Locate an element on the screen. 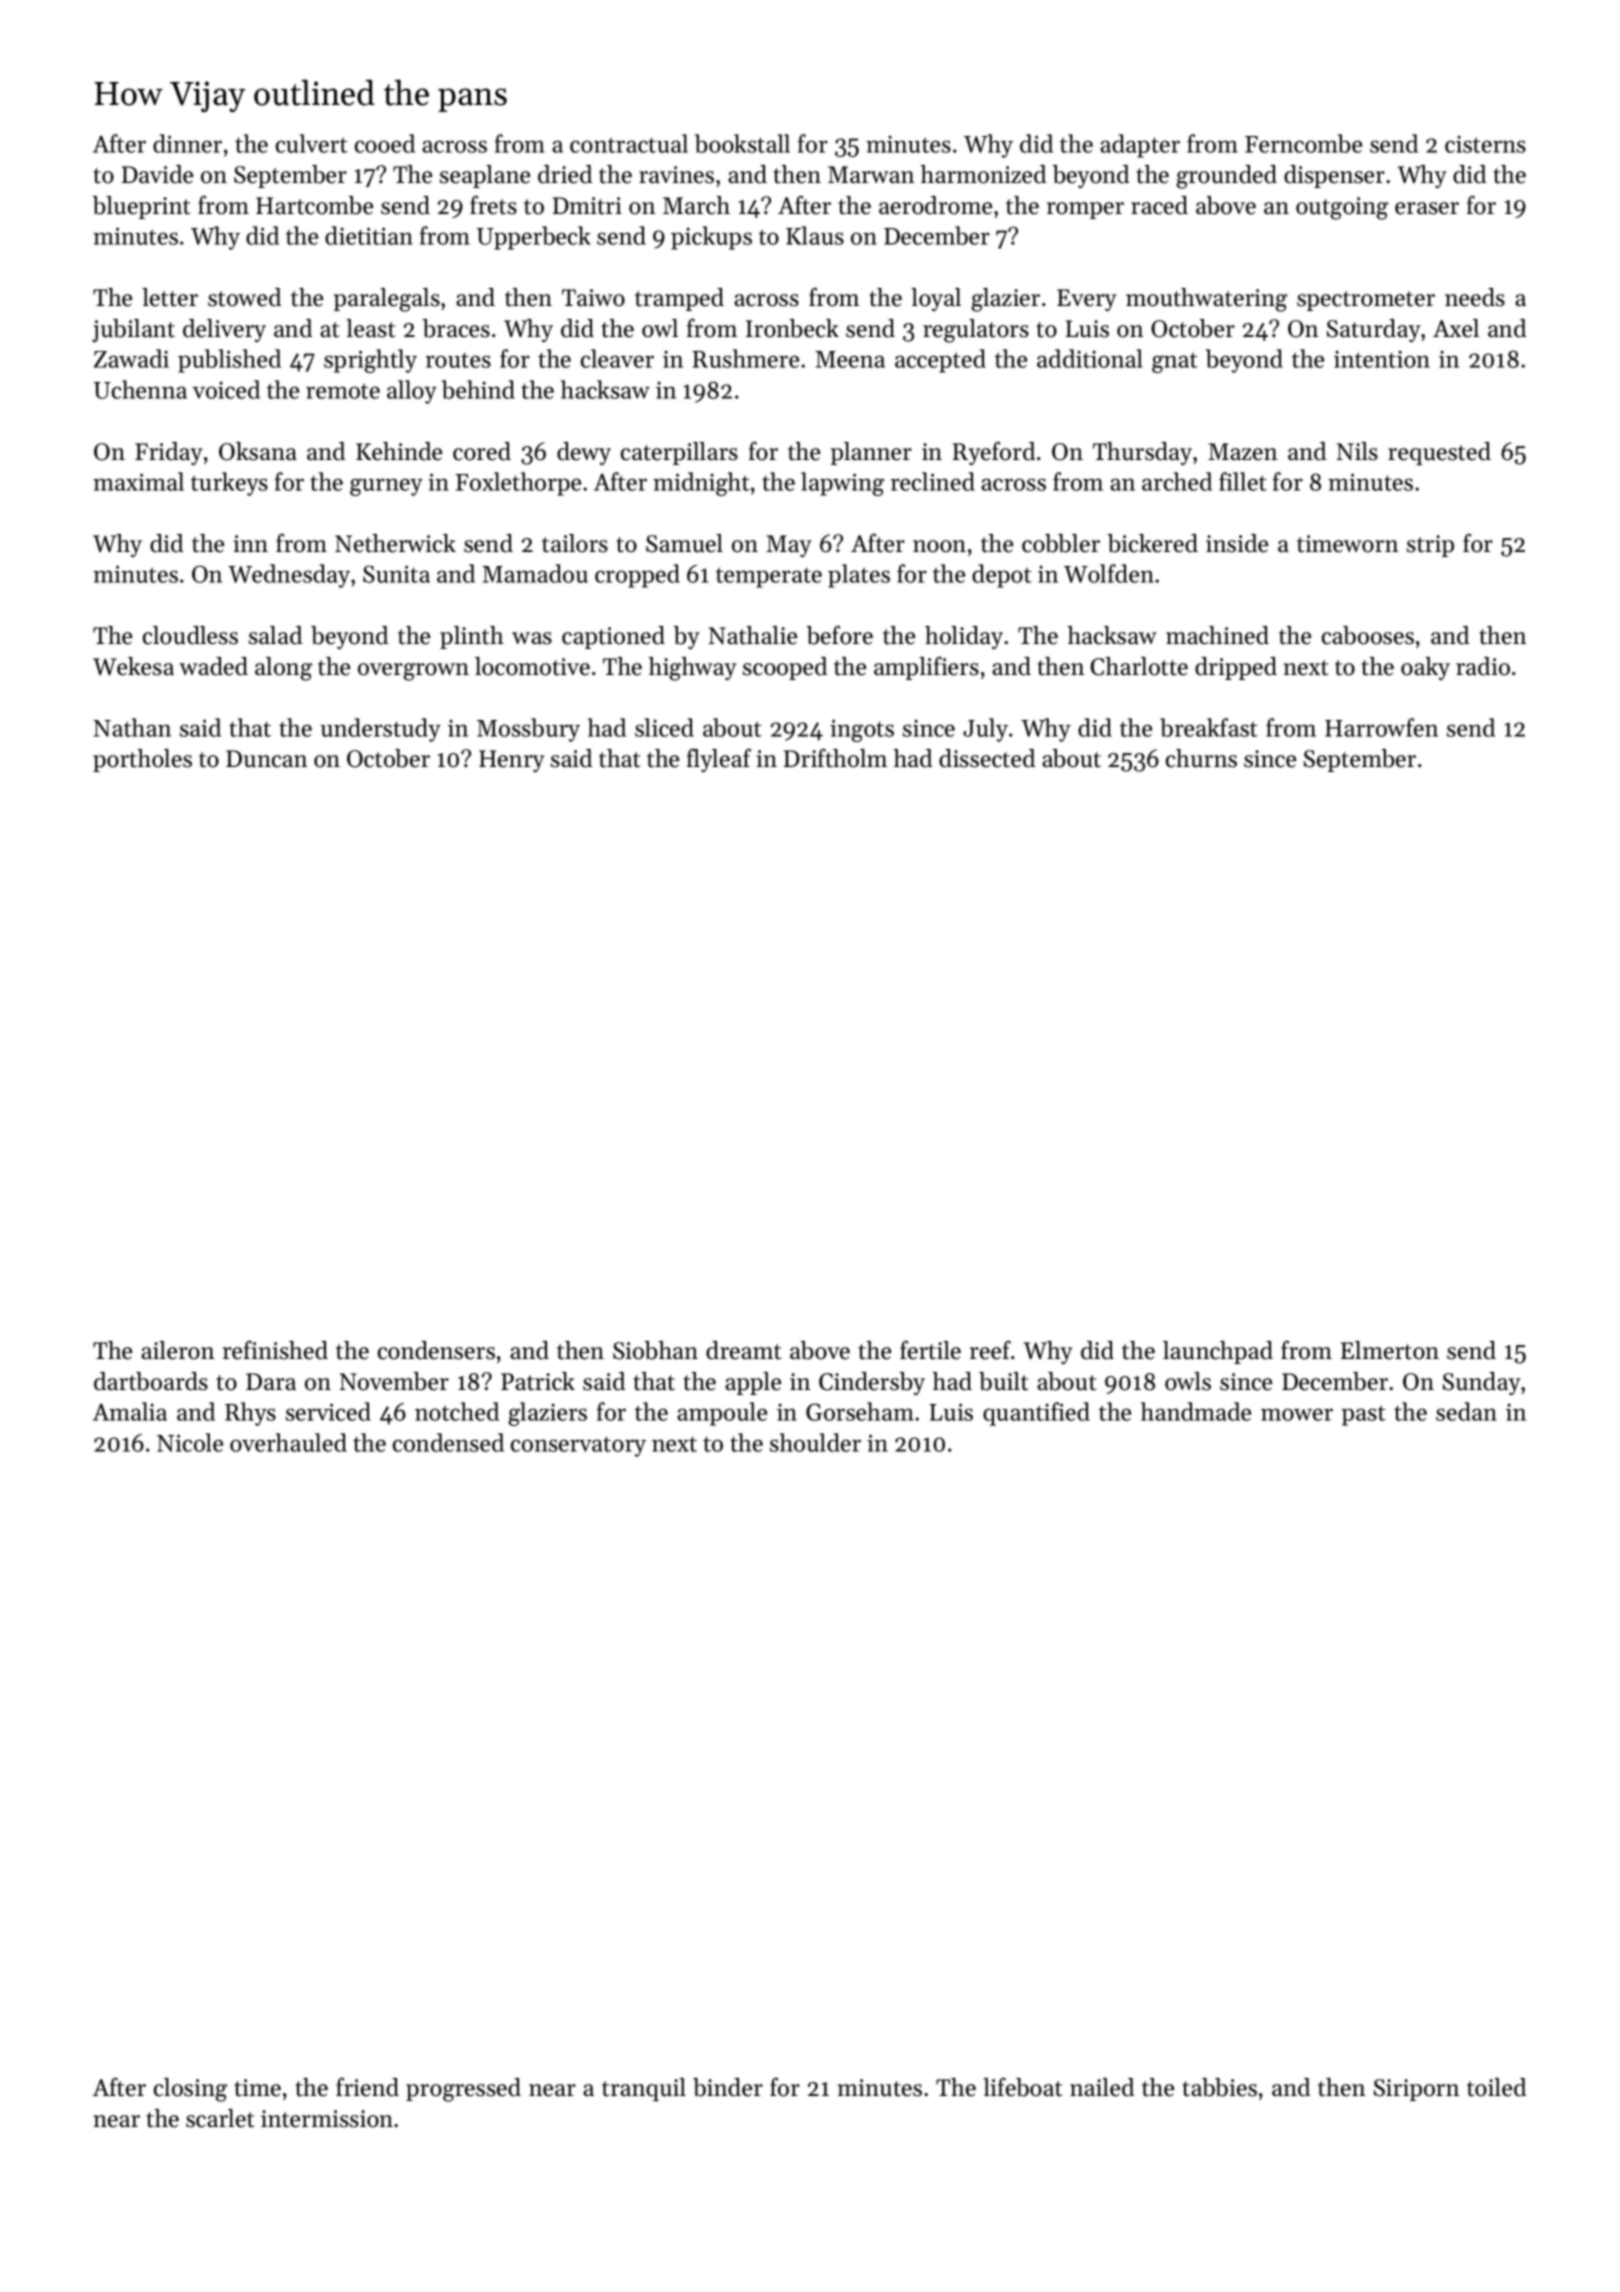 The width and height of the screenshot is (1620, 2292). Harrowfen is located at coordinates (1381, 727).
